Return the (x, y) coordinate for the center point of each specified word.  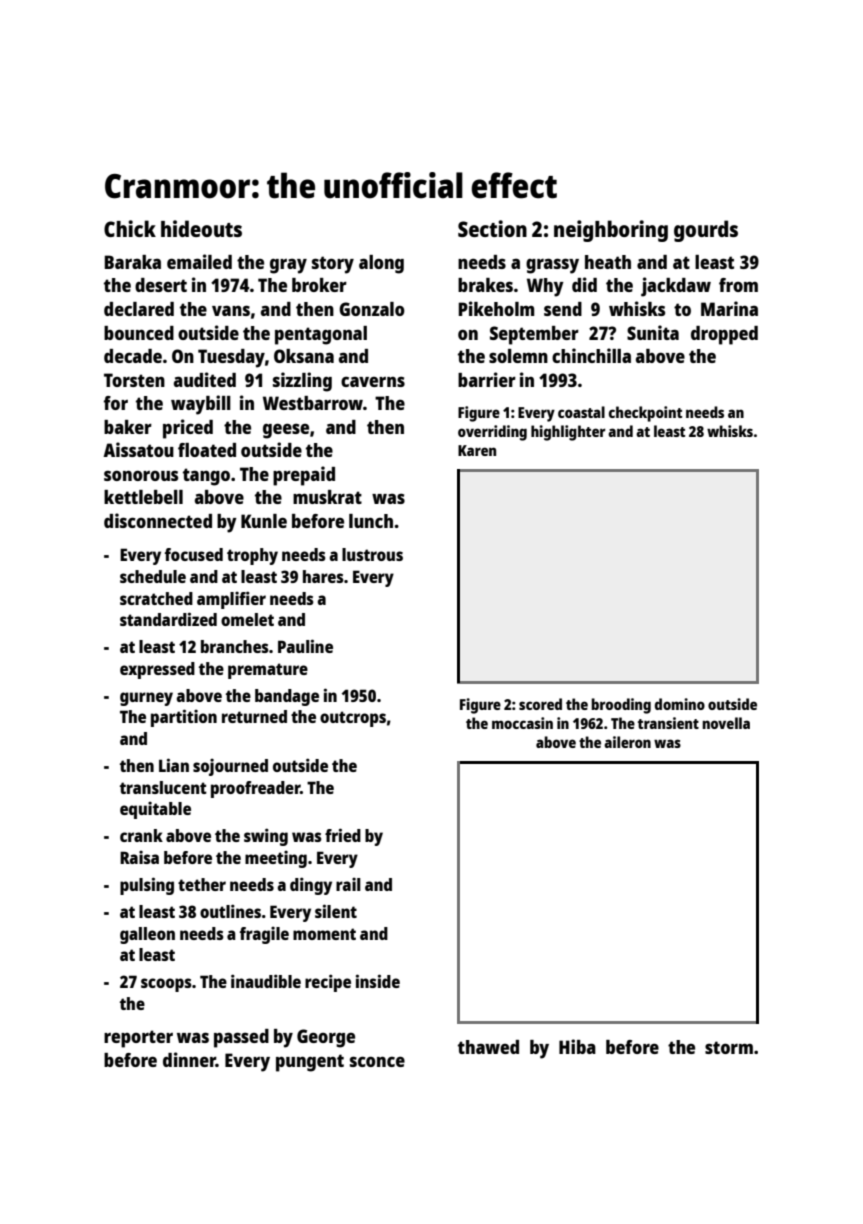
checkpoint (645, 414)
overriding (492, 433)
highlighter (568, 433)
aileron (627, 742)
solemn (518, 356)
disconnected (158, 520)
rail (348, 884)
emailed (199, 261)
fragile (264, 935)
